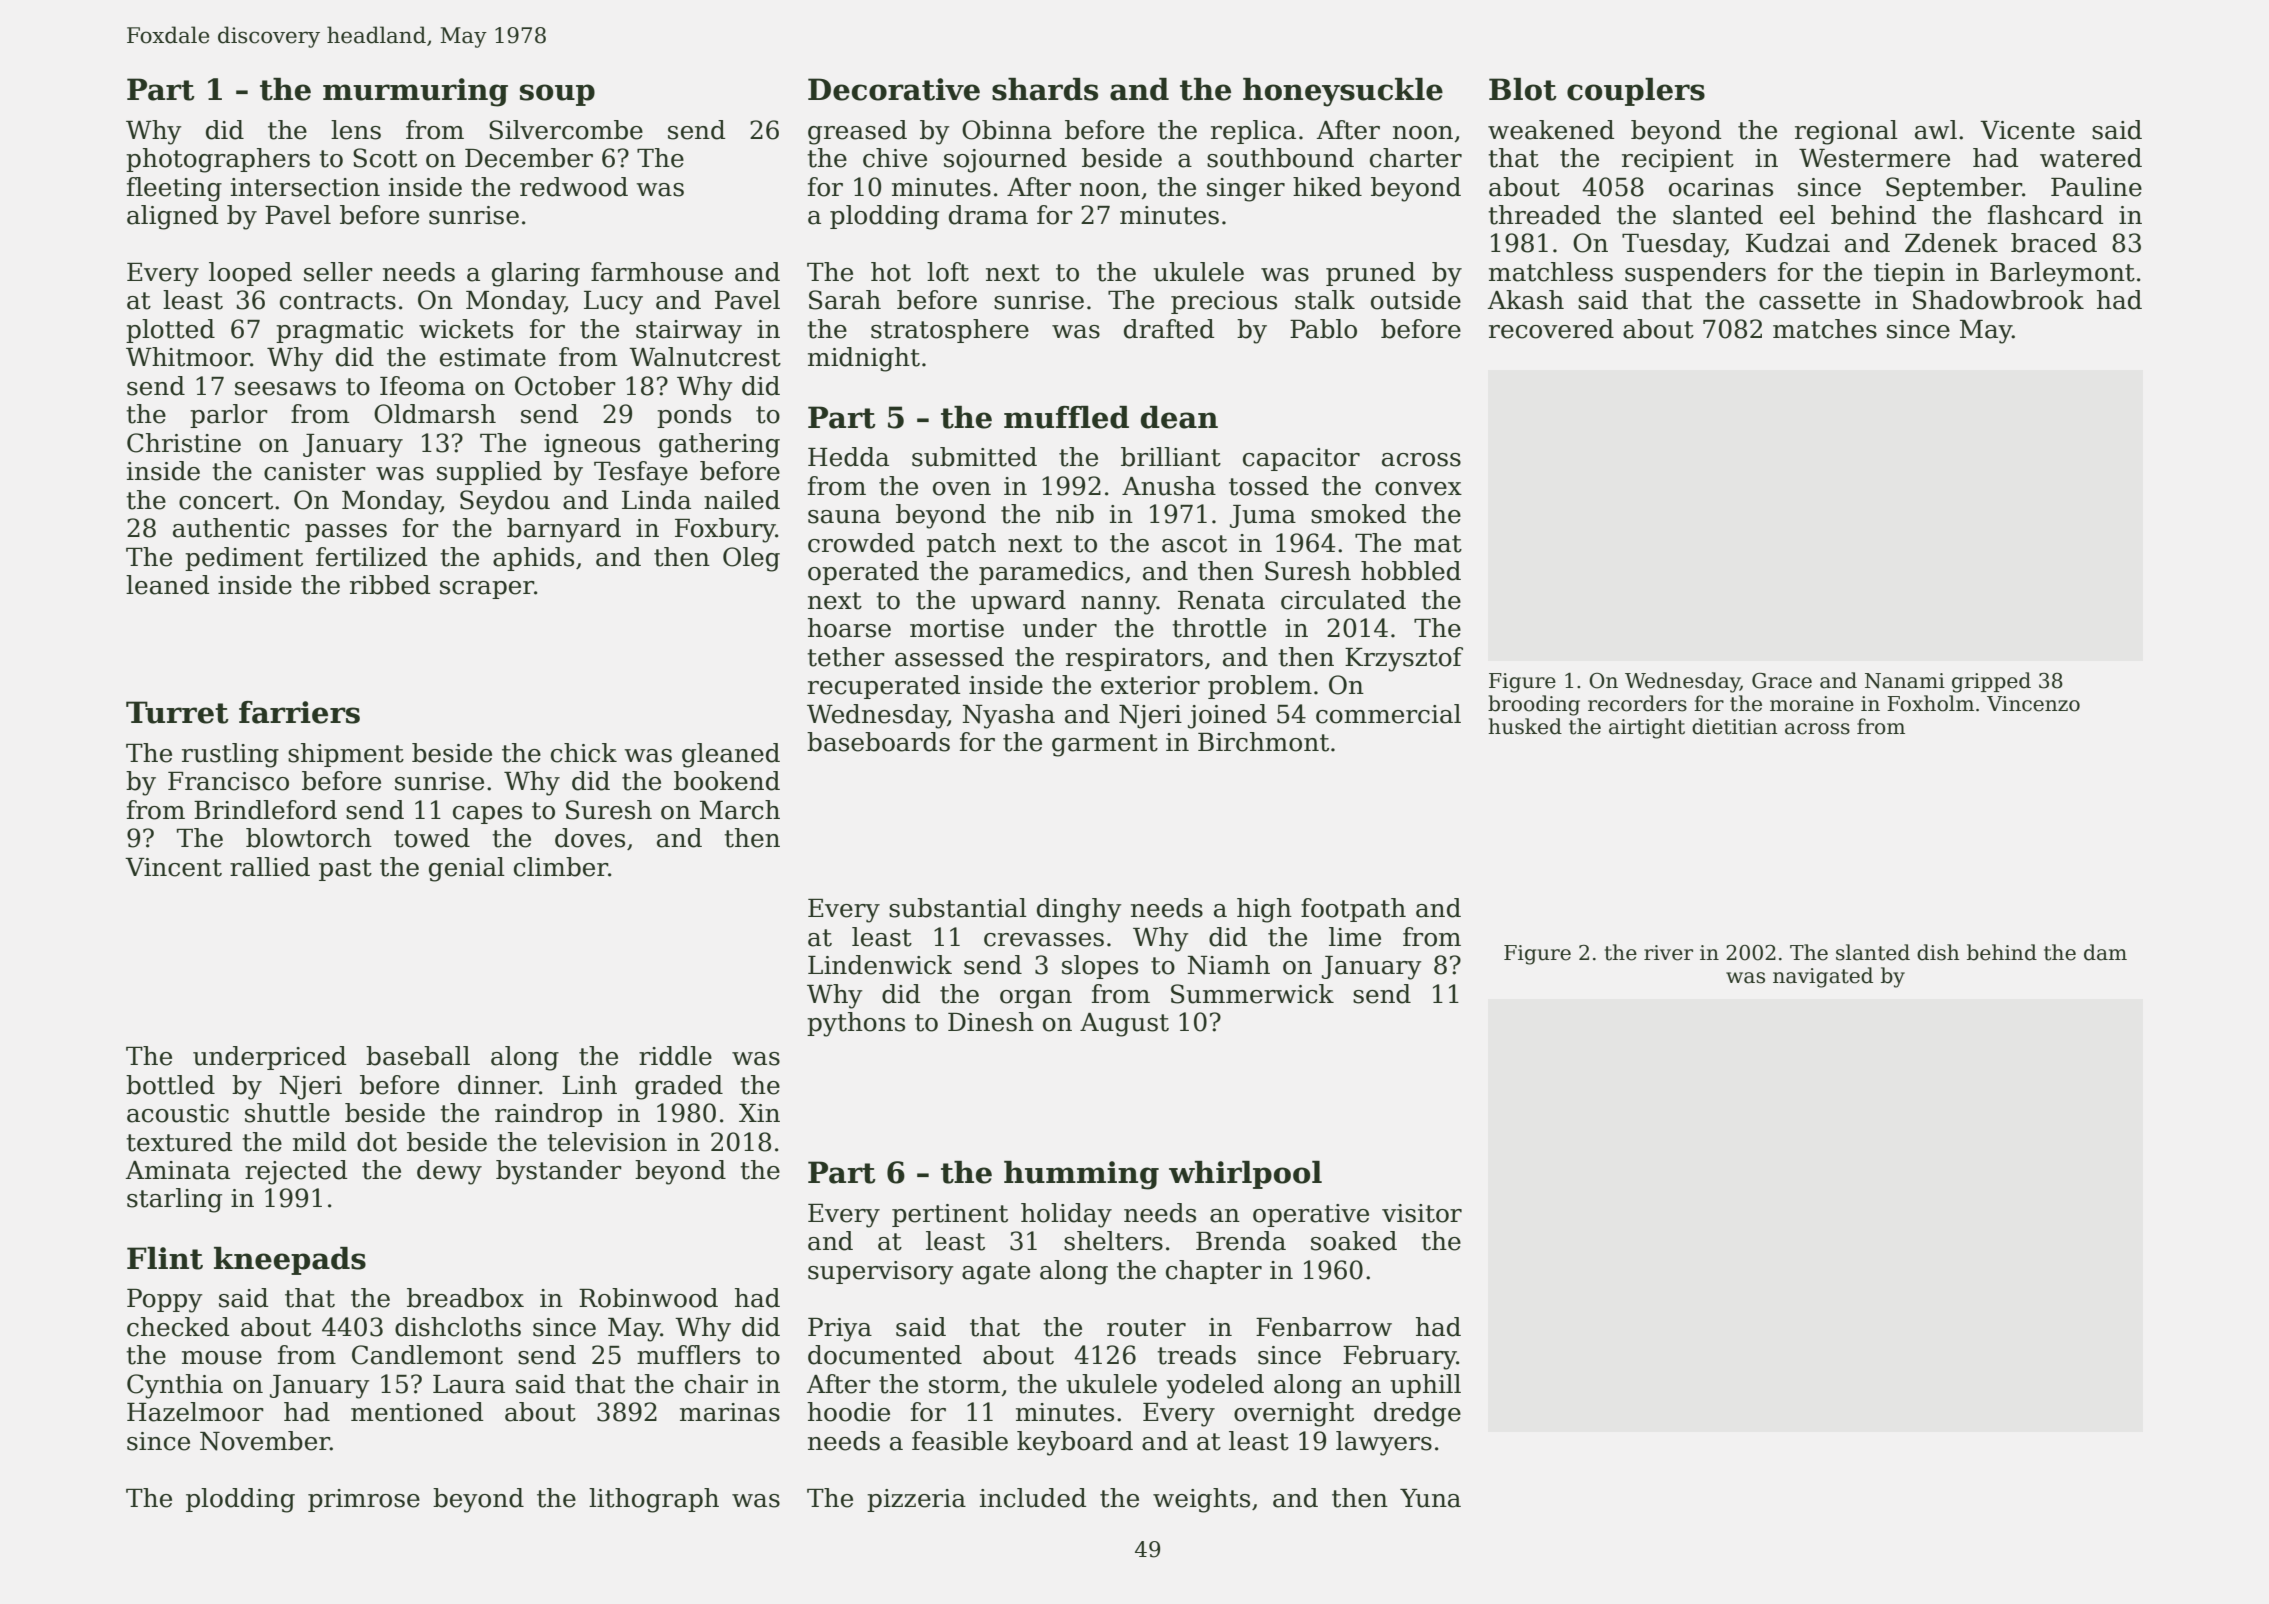 The height and width of the document is (1604, 2269). What do you see at coordinates (654, 1500) in the document?
I see `lithograph` at bounding box center [654, 1500].
